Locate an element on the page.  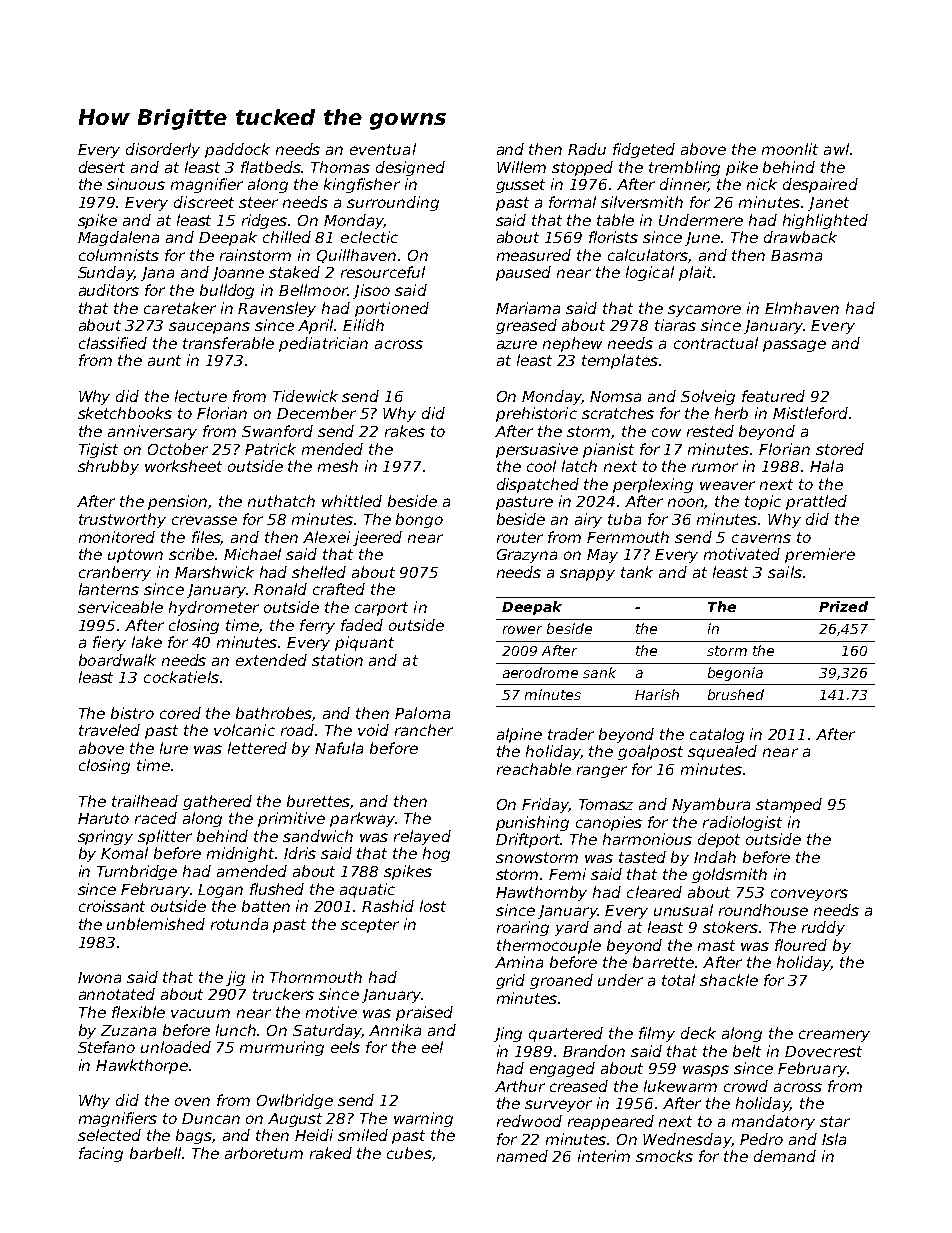
engaged is located at coordinates (562, 1069).
